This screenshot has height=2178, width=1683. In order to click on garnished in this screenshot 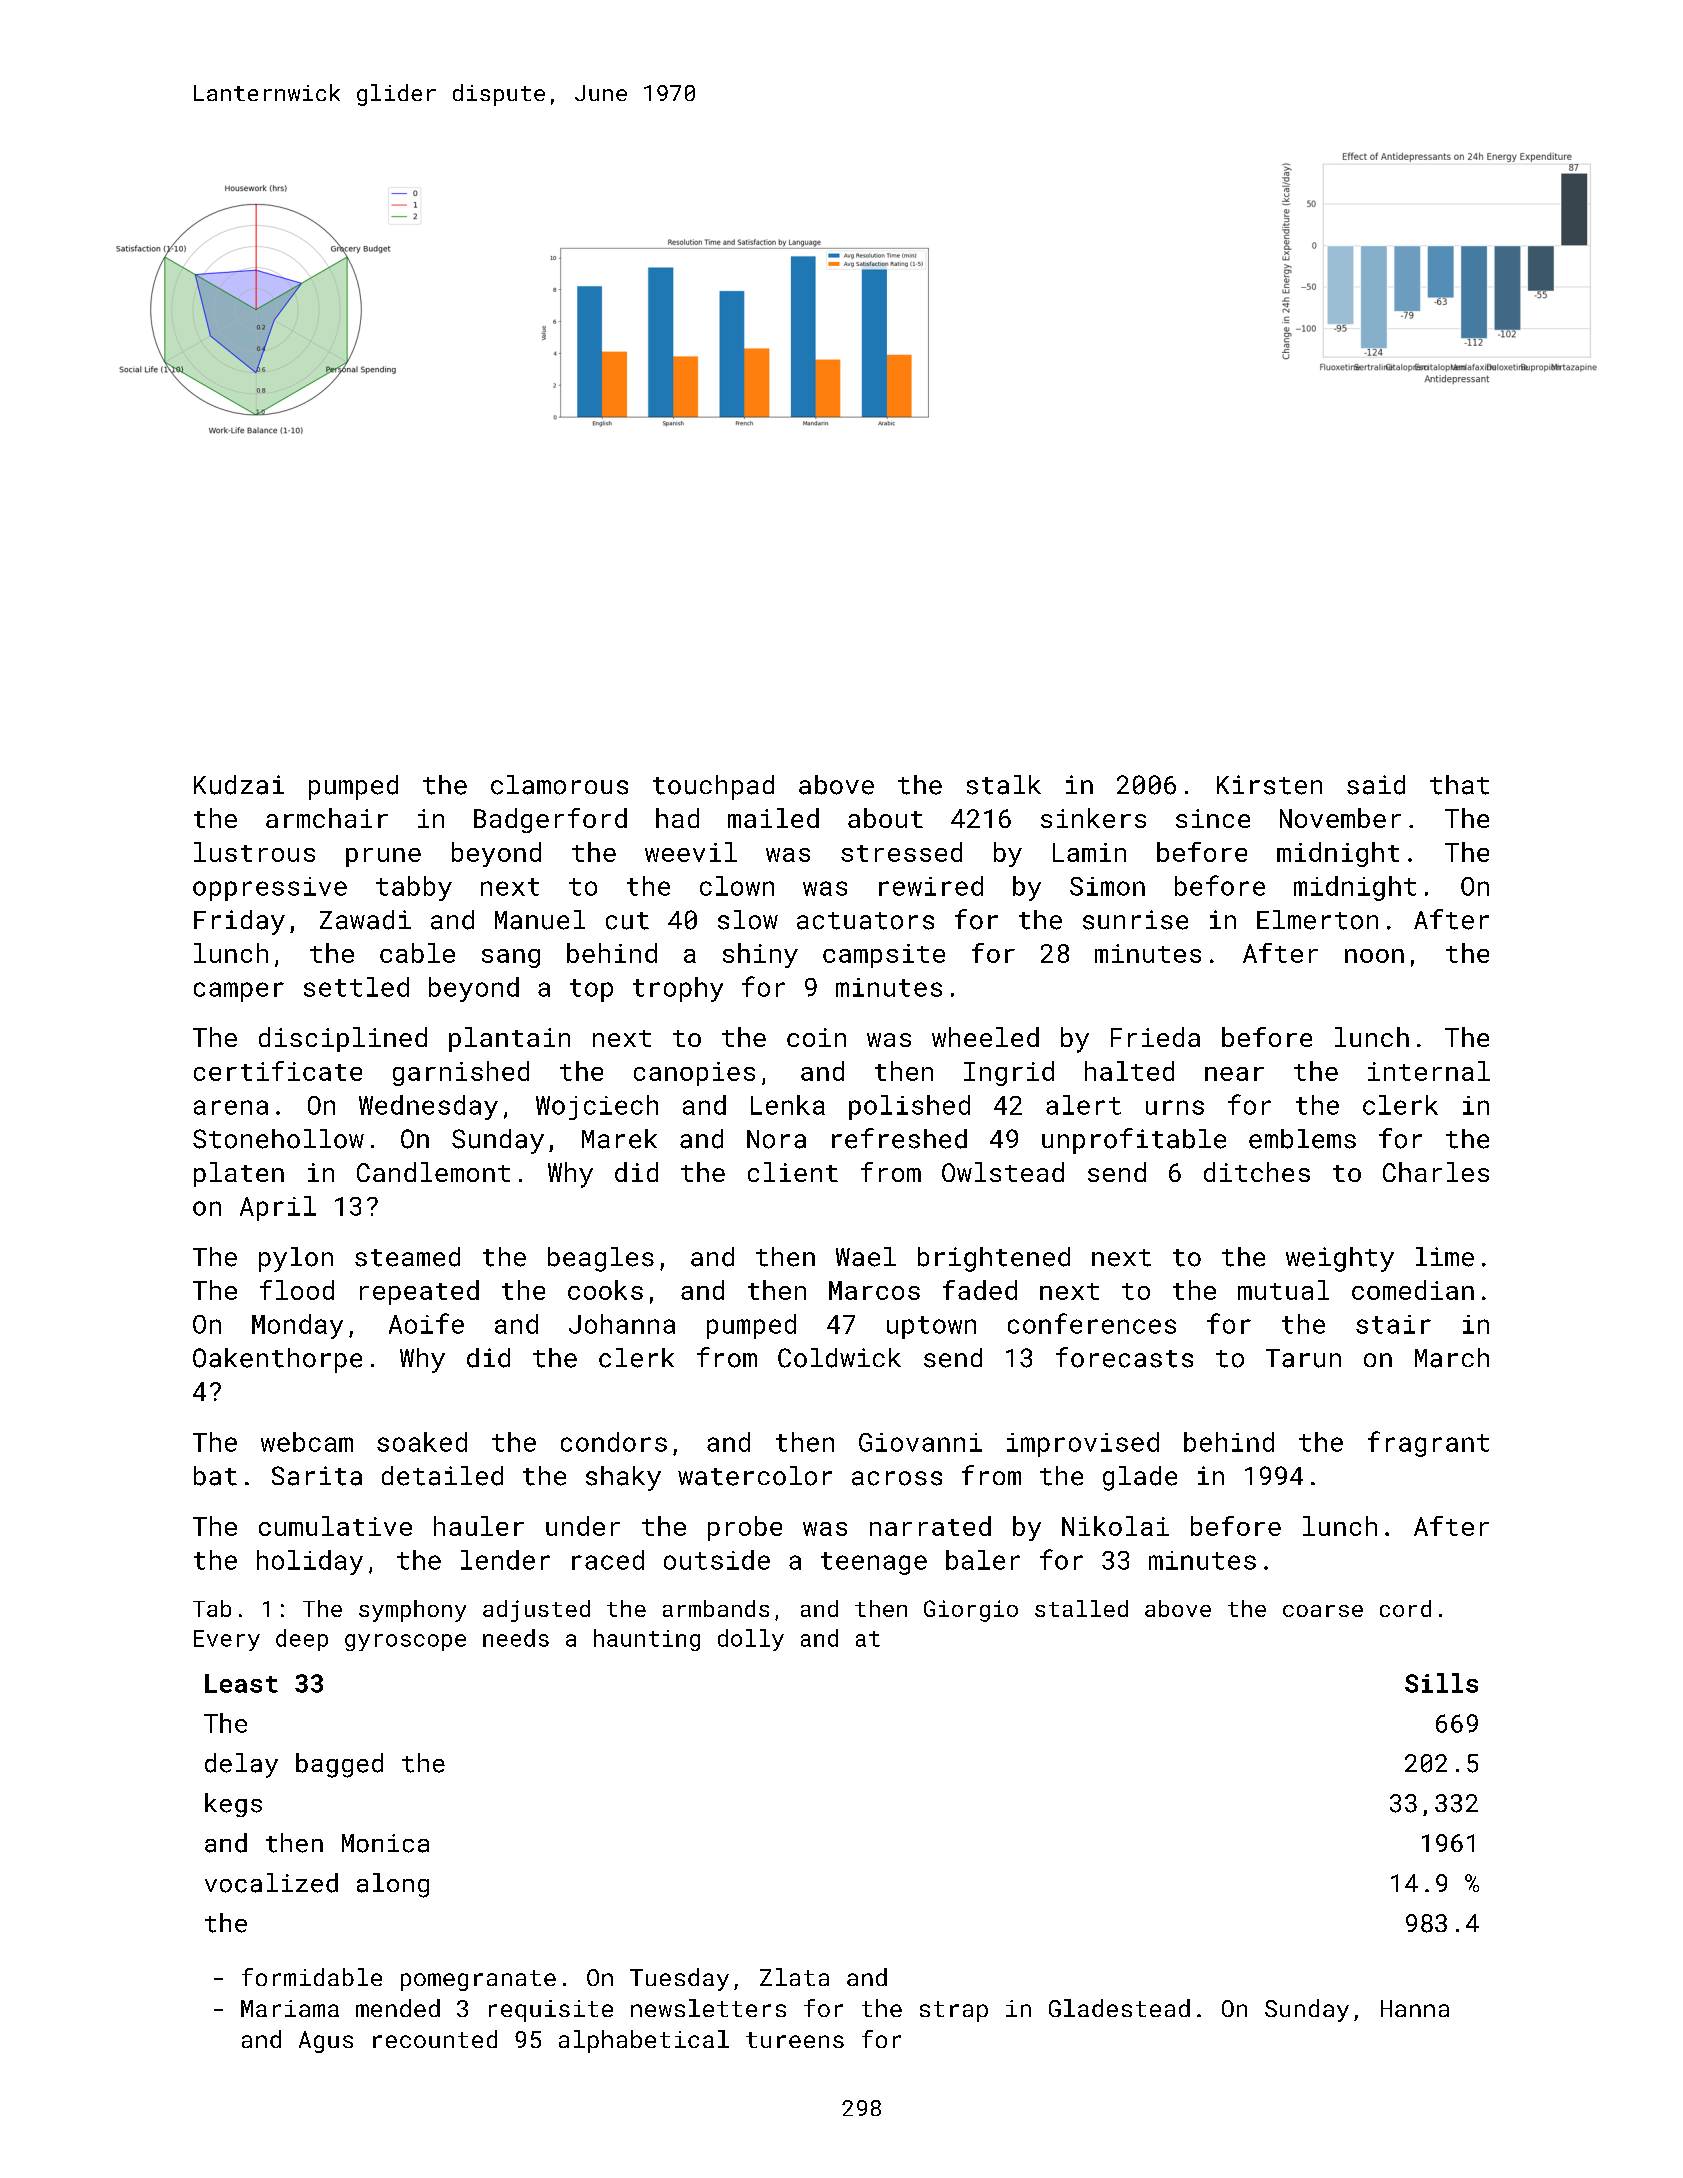, I will do `click(461, 1073)`.
